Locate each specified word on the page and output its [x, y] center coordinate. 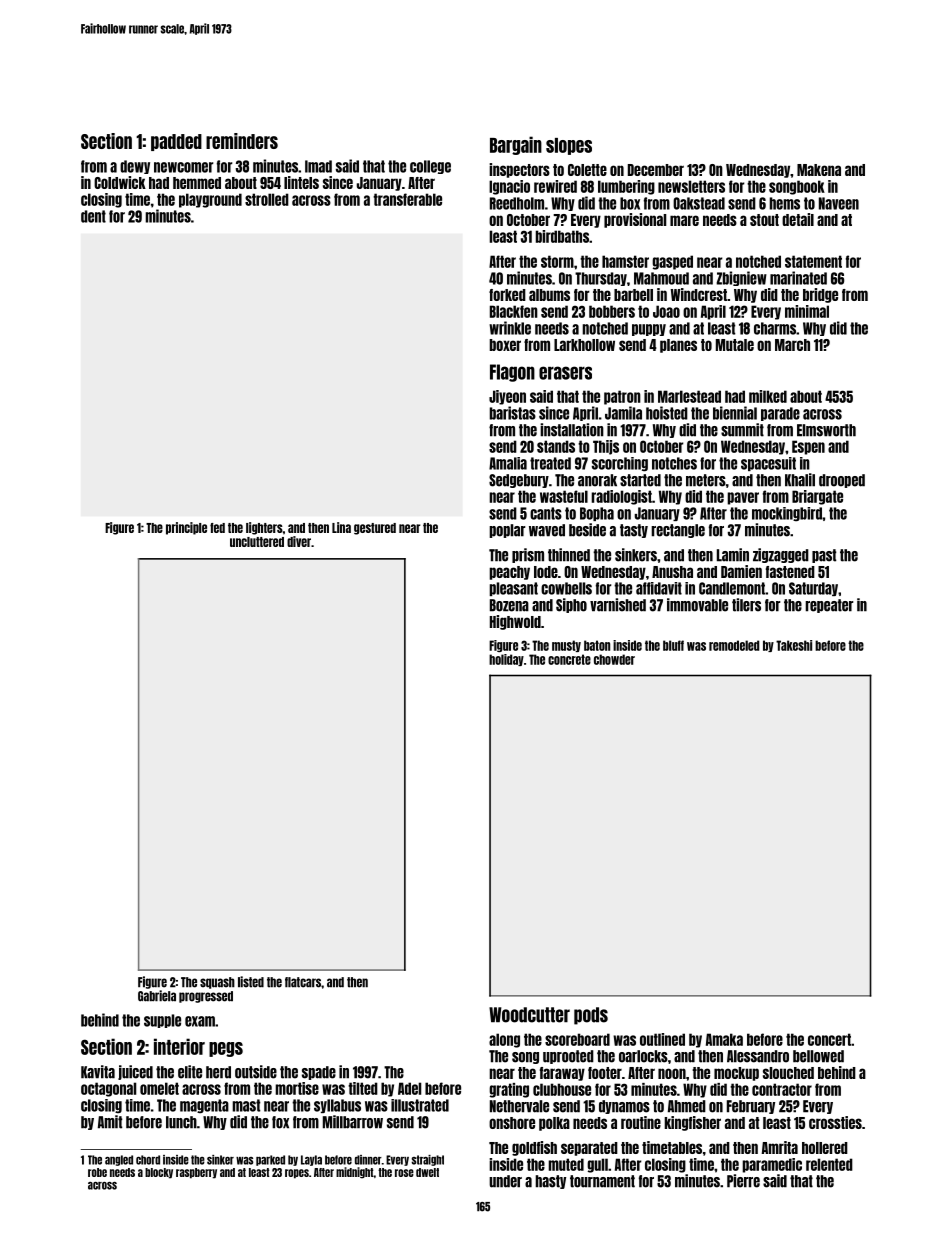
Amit [110, 1122]
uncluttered [257, 542]
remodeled [734, 645]
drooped [842, 481]
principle [186, 528]
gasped [672, 262]
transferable [407, 199]
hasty [550, 1182]
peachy [509, 573]
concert [829, 1039]
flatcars [303, 982]
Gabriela [157, 996]
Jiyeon [507, 397]
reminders [242, 141]
